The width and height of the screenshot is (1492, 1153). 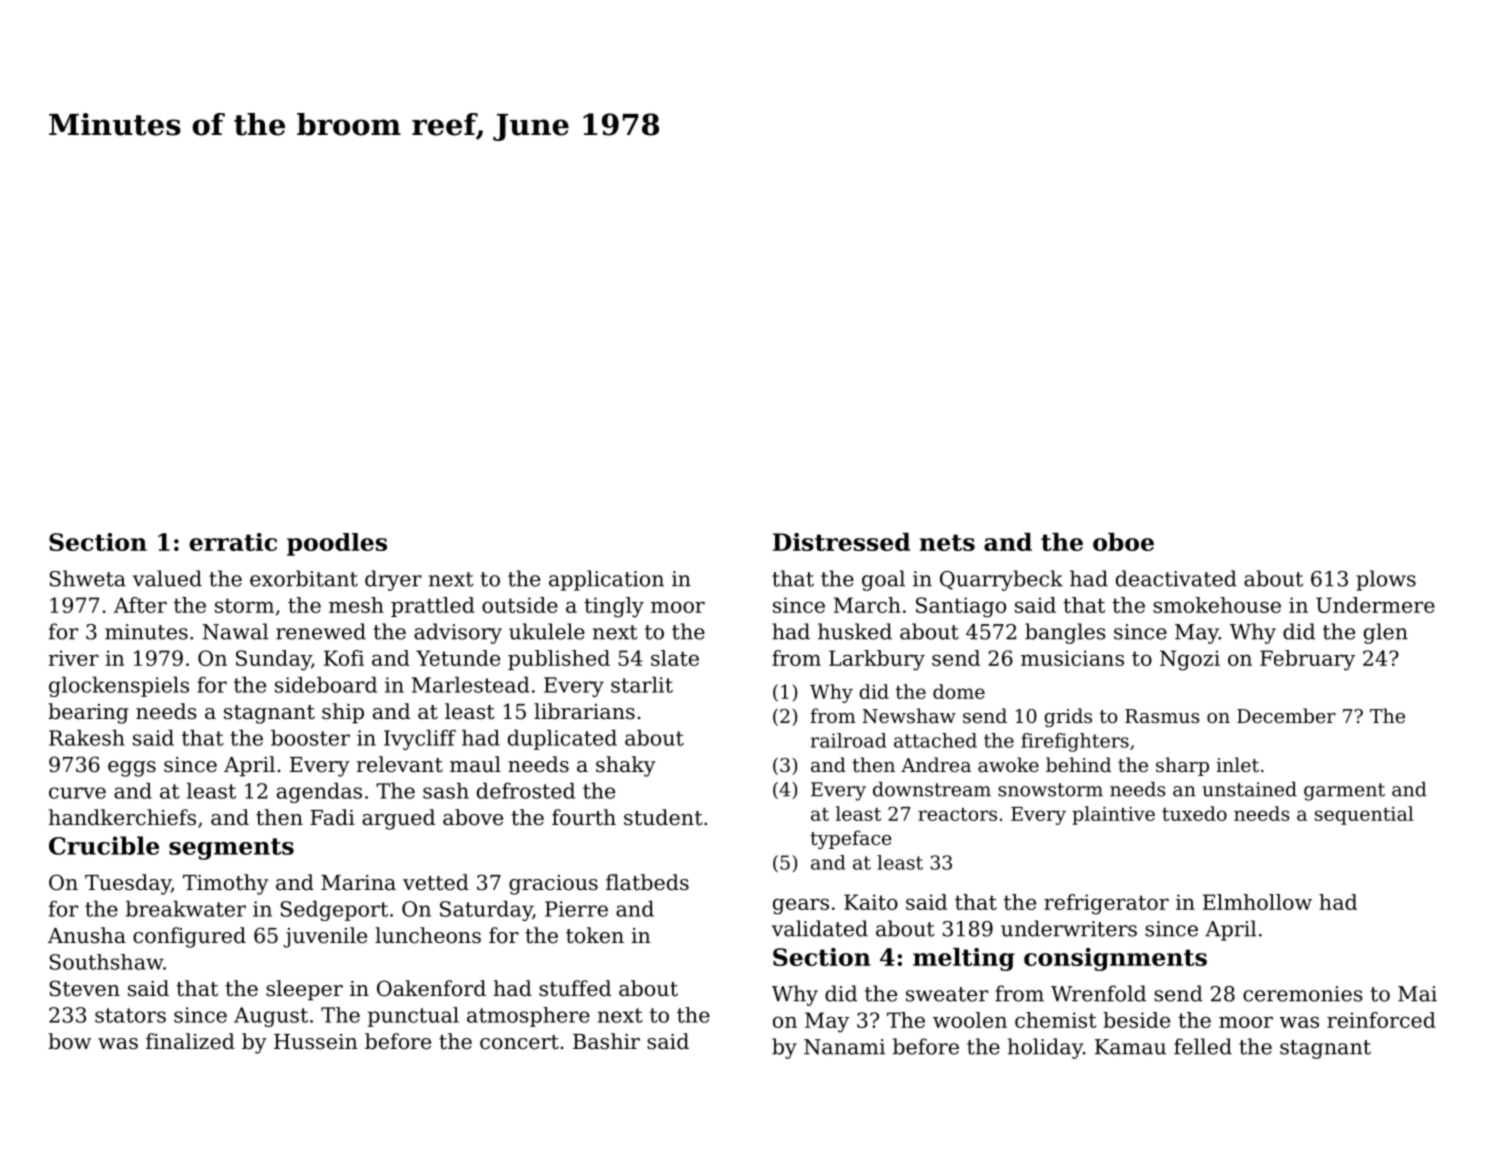 What do you see at coordinates (626, 766) in the screenshot?
I see `shaky` at bounding box center [626, 766].
